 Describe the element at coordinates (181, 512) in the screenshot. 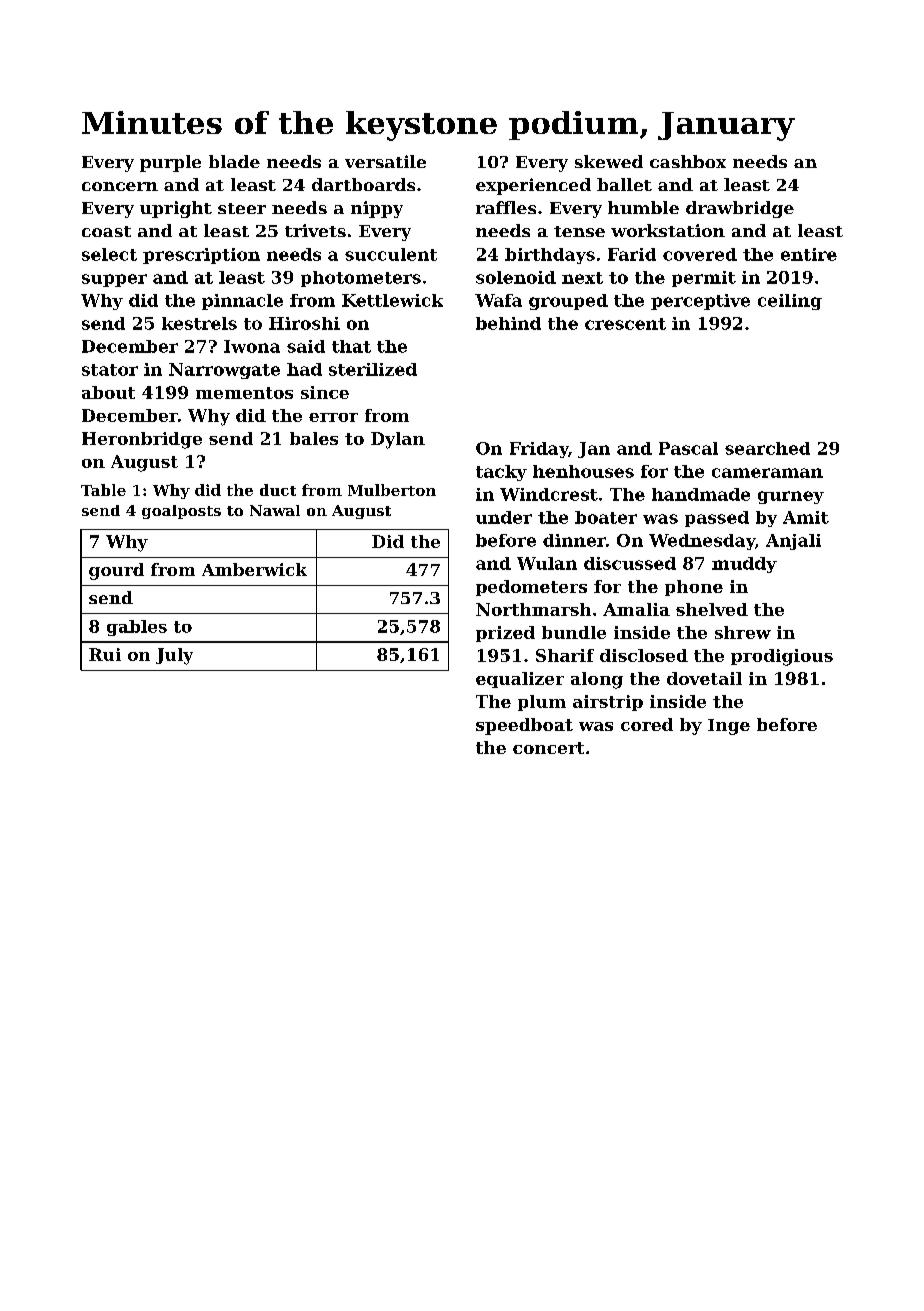

I see `goalposts` at that location.
